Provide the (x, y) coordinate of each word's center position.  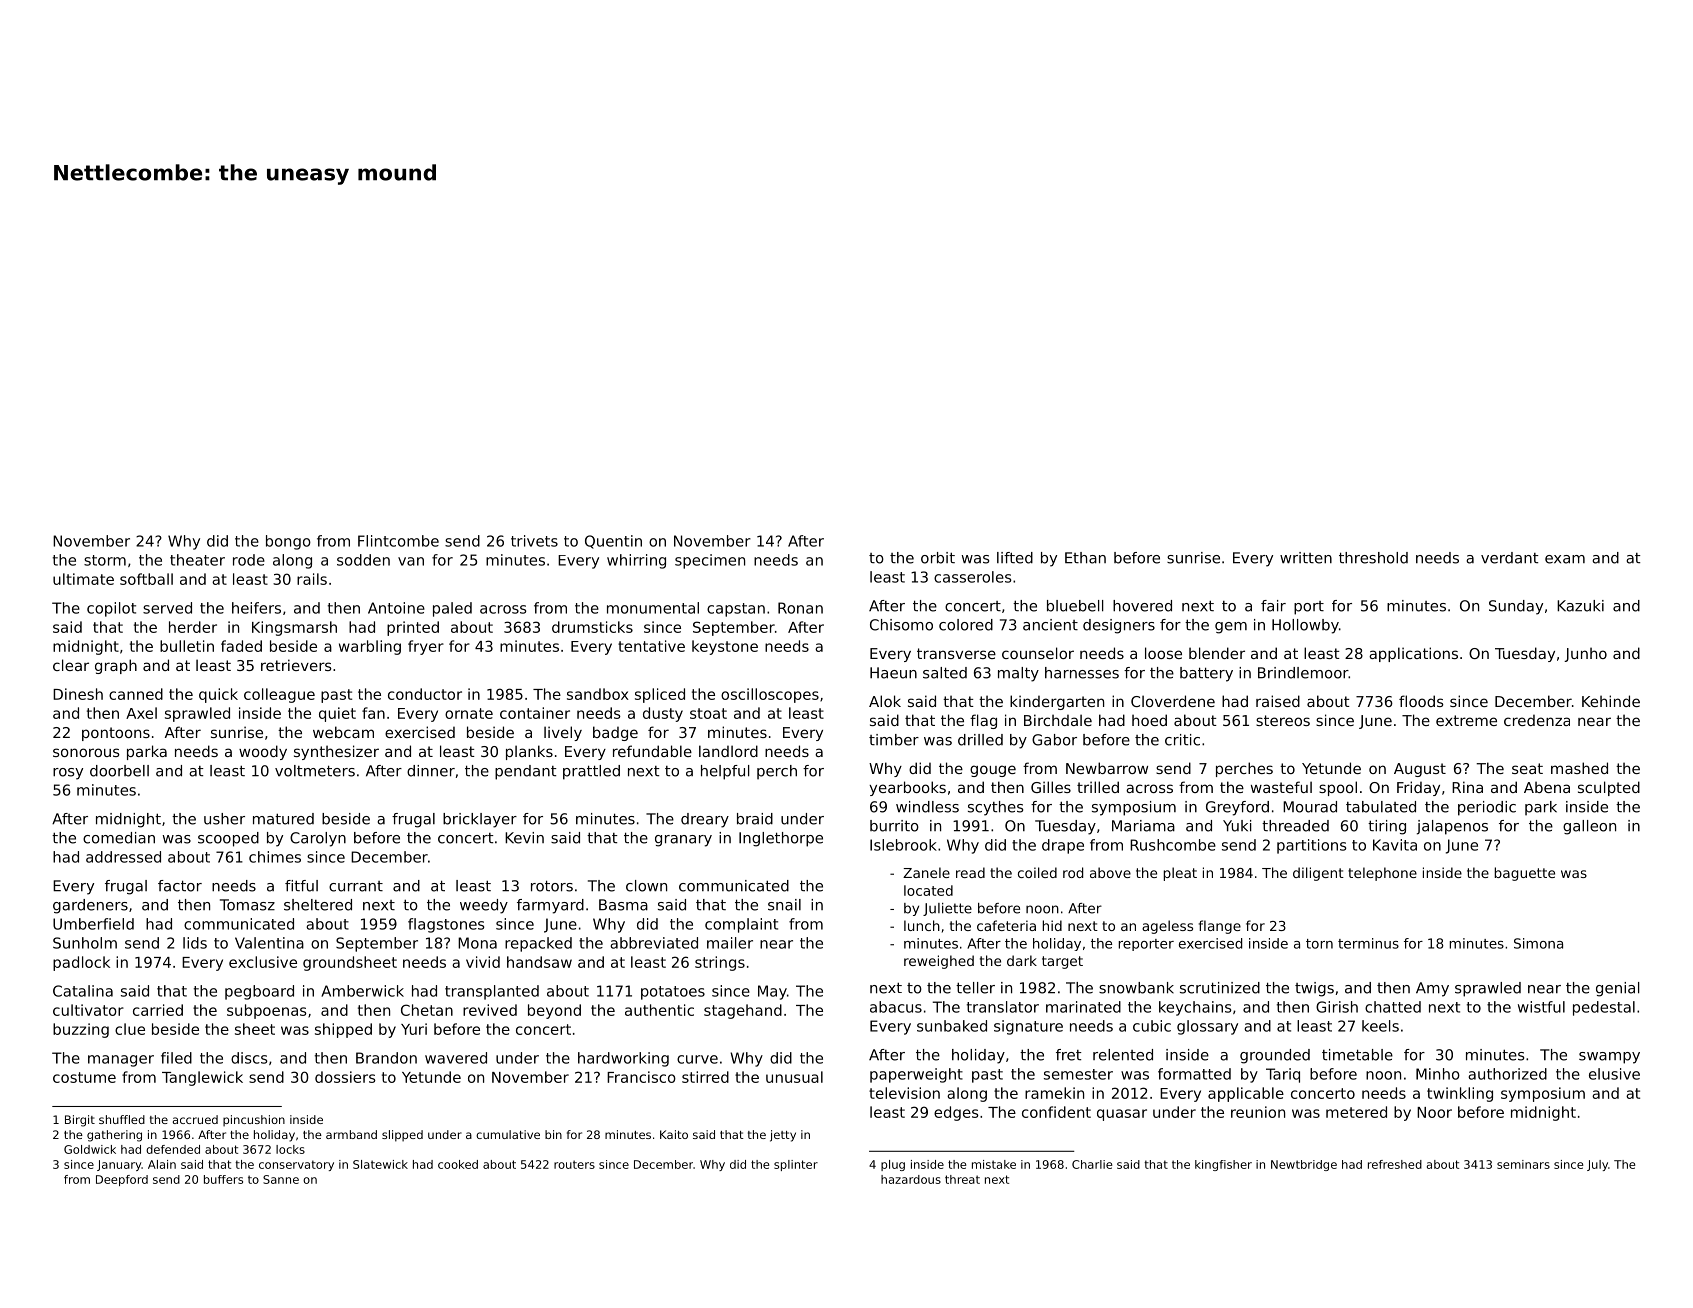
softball (146, 579)
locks (290, 1149)
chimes (275, 857)
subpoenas (267, 1011)
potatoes (673, 993)
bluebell (1075, 606)
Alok (885, 701)
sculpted (1609, 788)
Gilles (1051, 787)
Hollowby (1305, 626)
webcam (343, 732)
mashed (1579, 768)
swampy (1609, 1058)
